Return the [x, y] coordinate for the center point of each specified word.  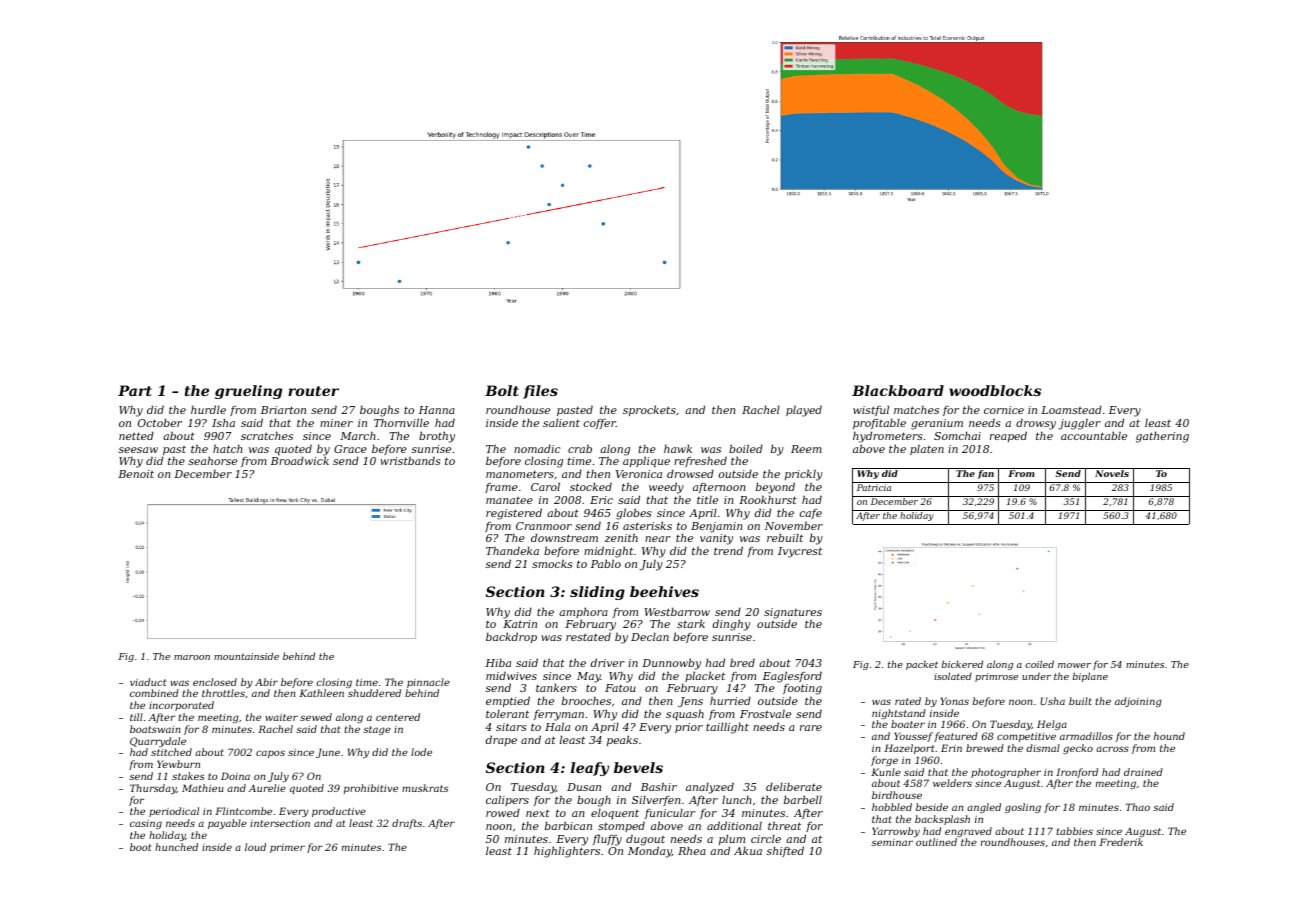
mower [1074, 665]
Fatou [620, 688]
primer [287, 848]
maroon [192, 657]
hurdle [208, 409]
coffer [600, 424]
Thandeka [512, 550]
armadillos [1086, 736]
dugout [645, 840]
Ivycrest [800, 552]
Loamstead [1071, 409]
